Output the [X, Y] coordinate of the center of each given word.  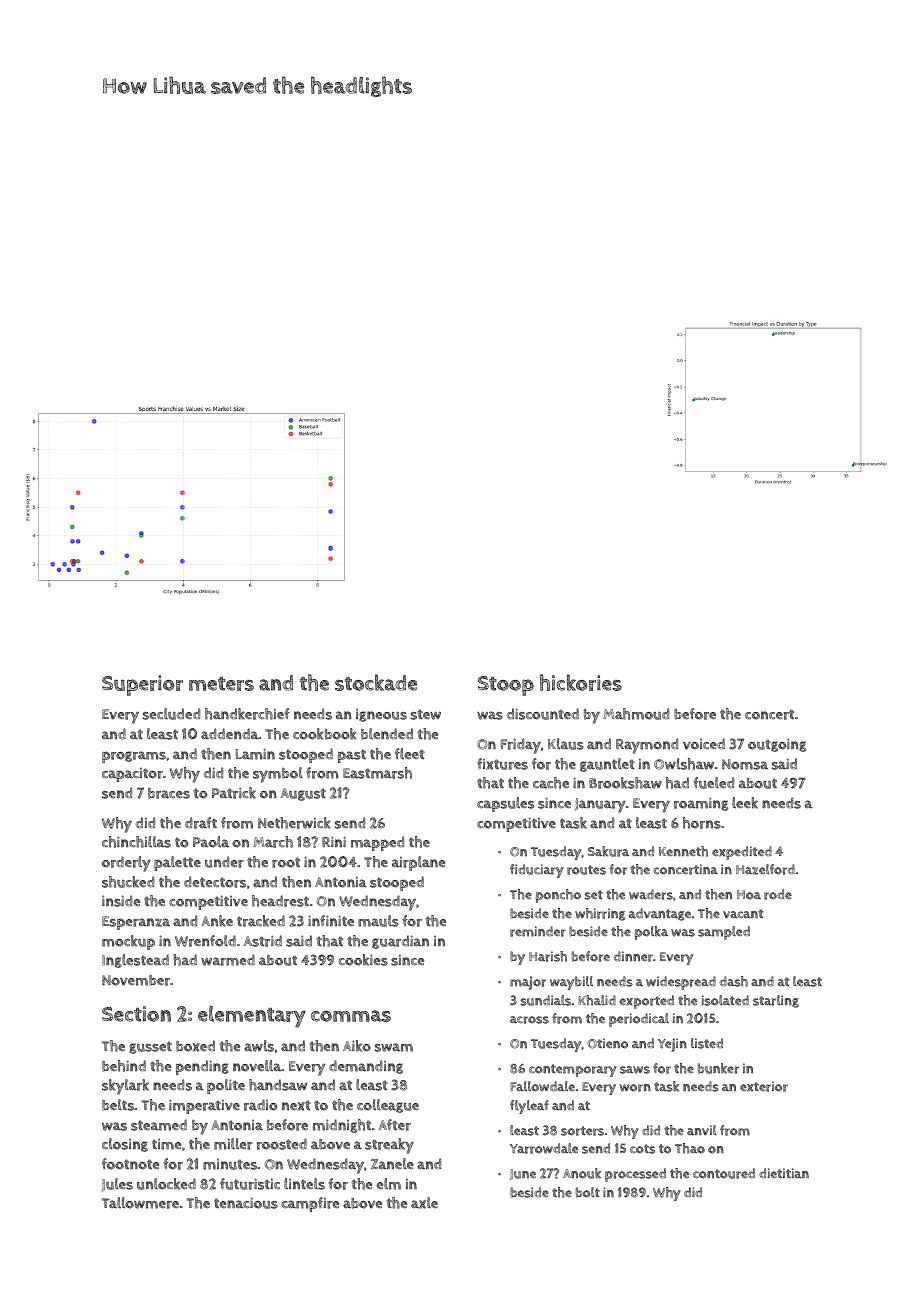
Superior [142, 685]
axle [424, 1203]
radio [260, 1105]
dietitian [784, 1173]
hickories [581, 682]
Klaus [566, 744]
